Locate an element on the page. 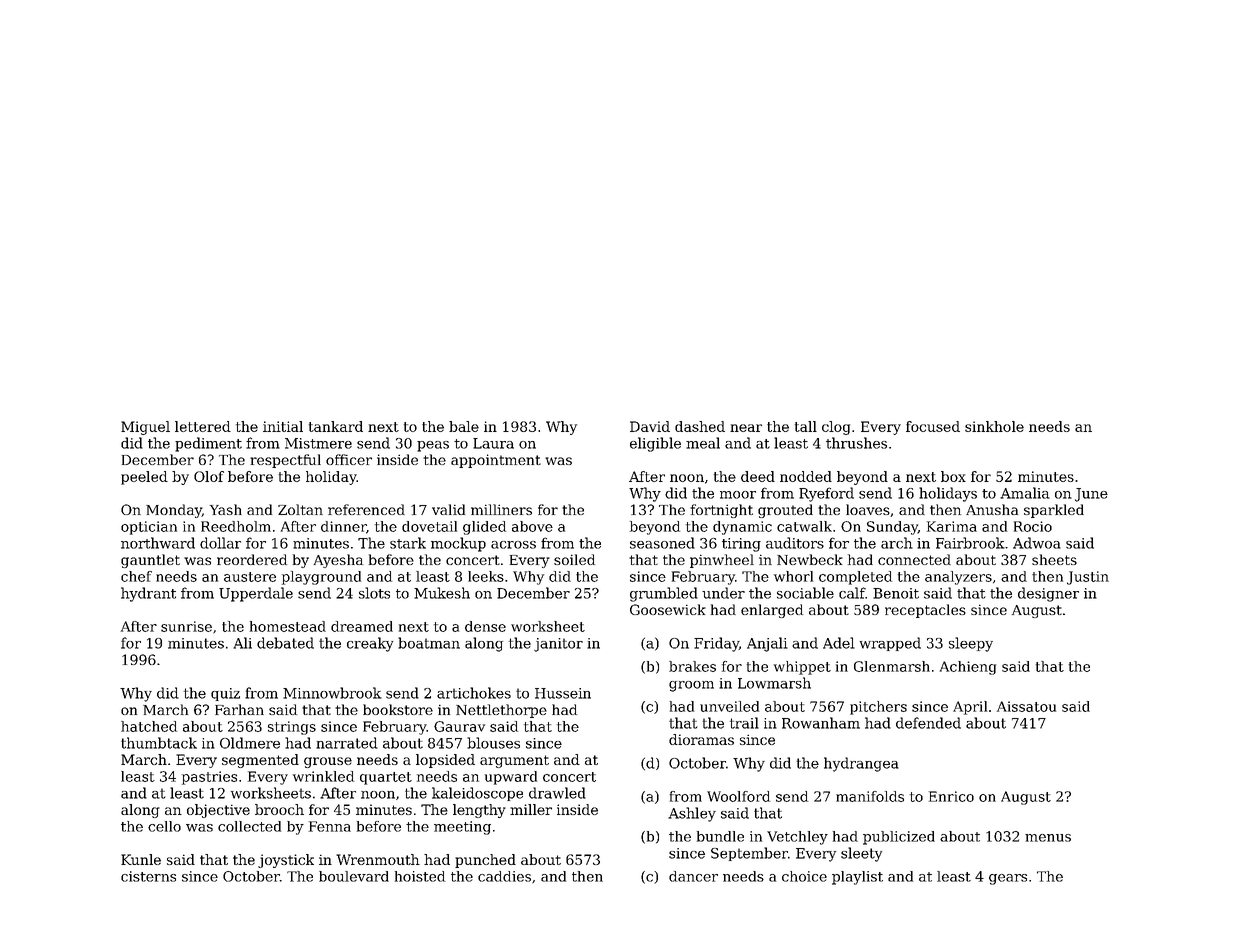 The width and height of the image is (1233, 952). pitchers is located at coordinates (878, 708).
